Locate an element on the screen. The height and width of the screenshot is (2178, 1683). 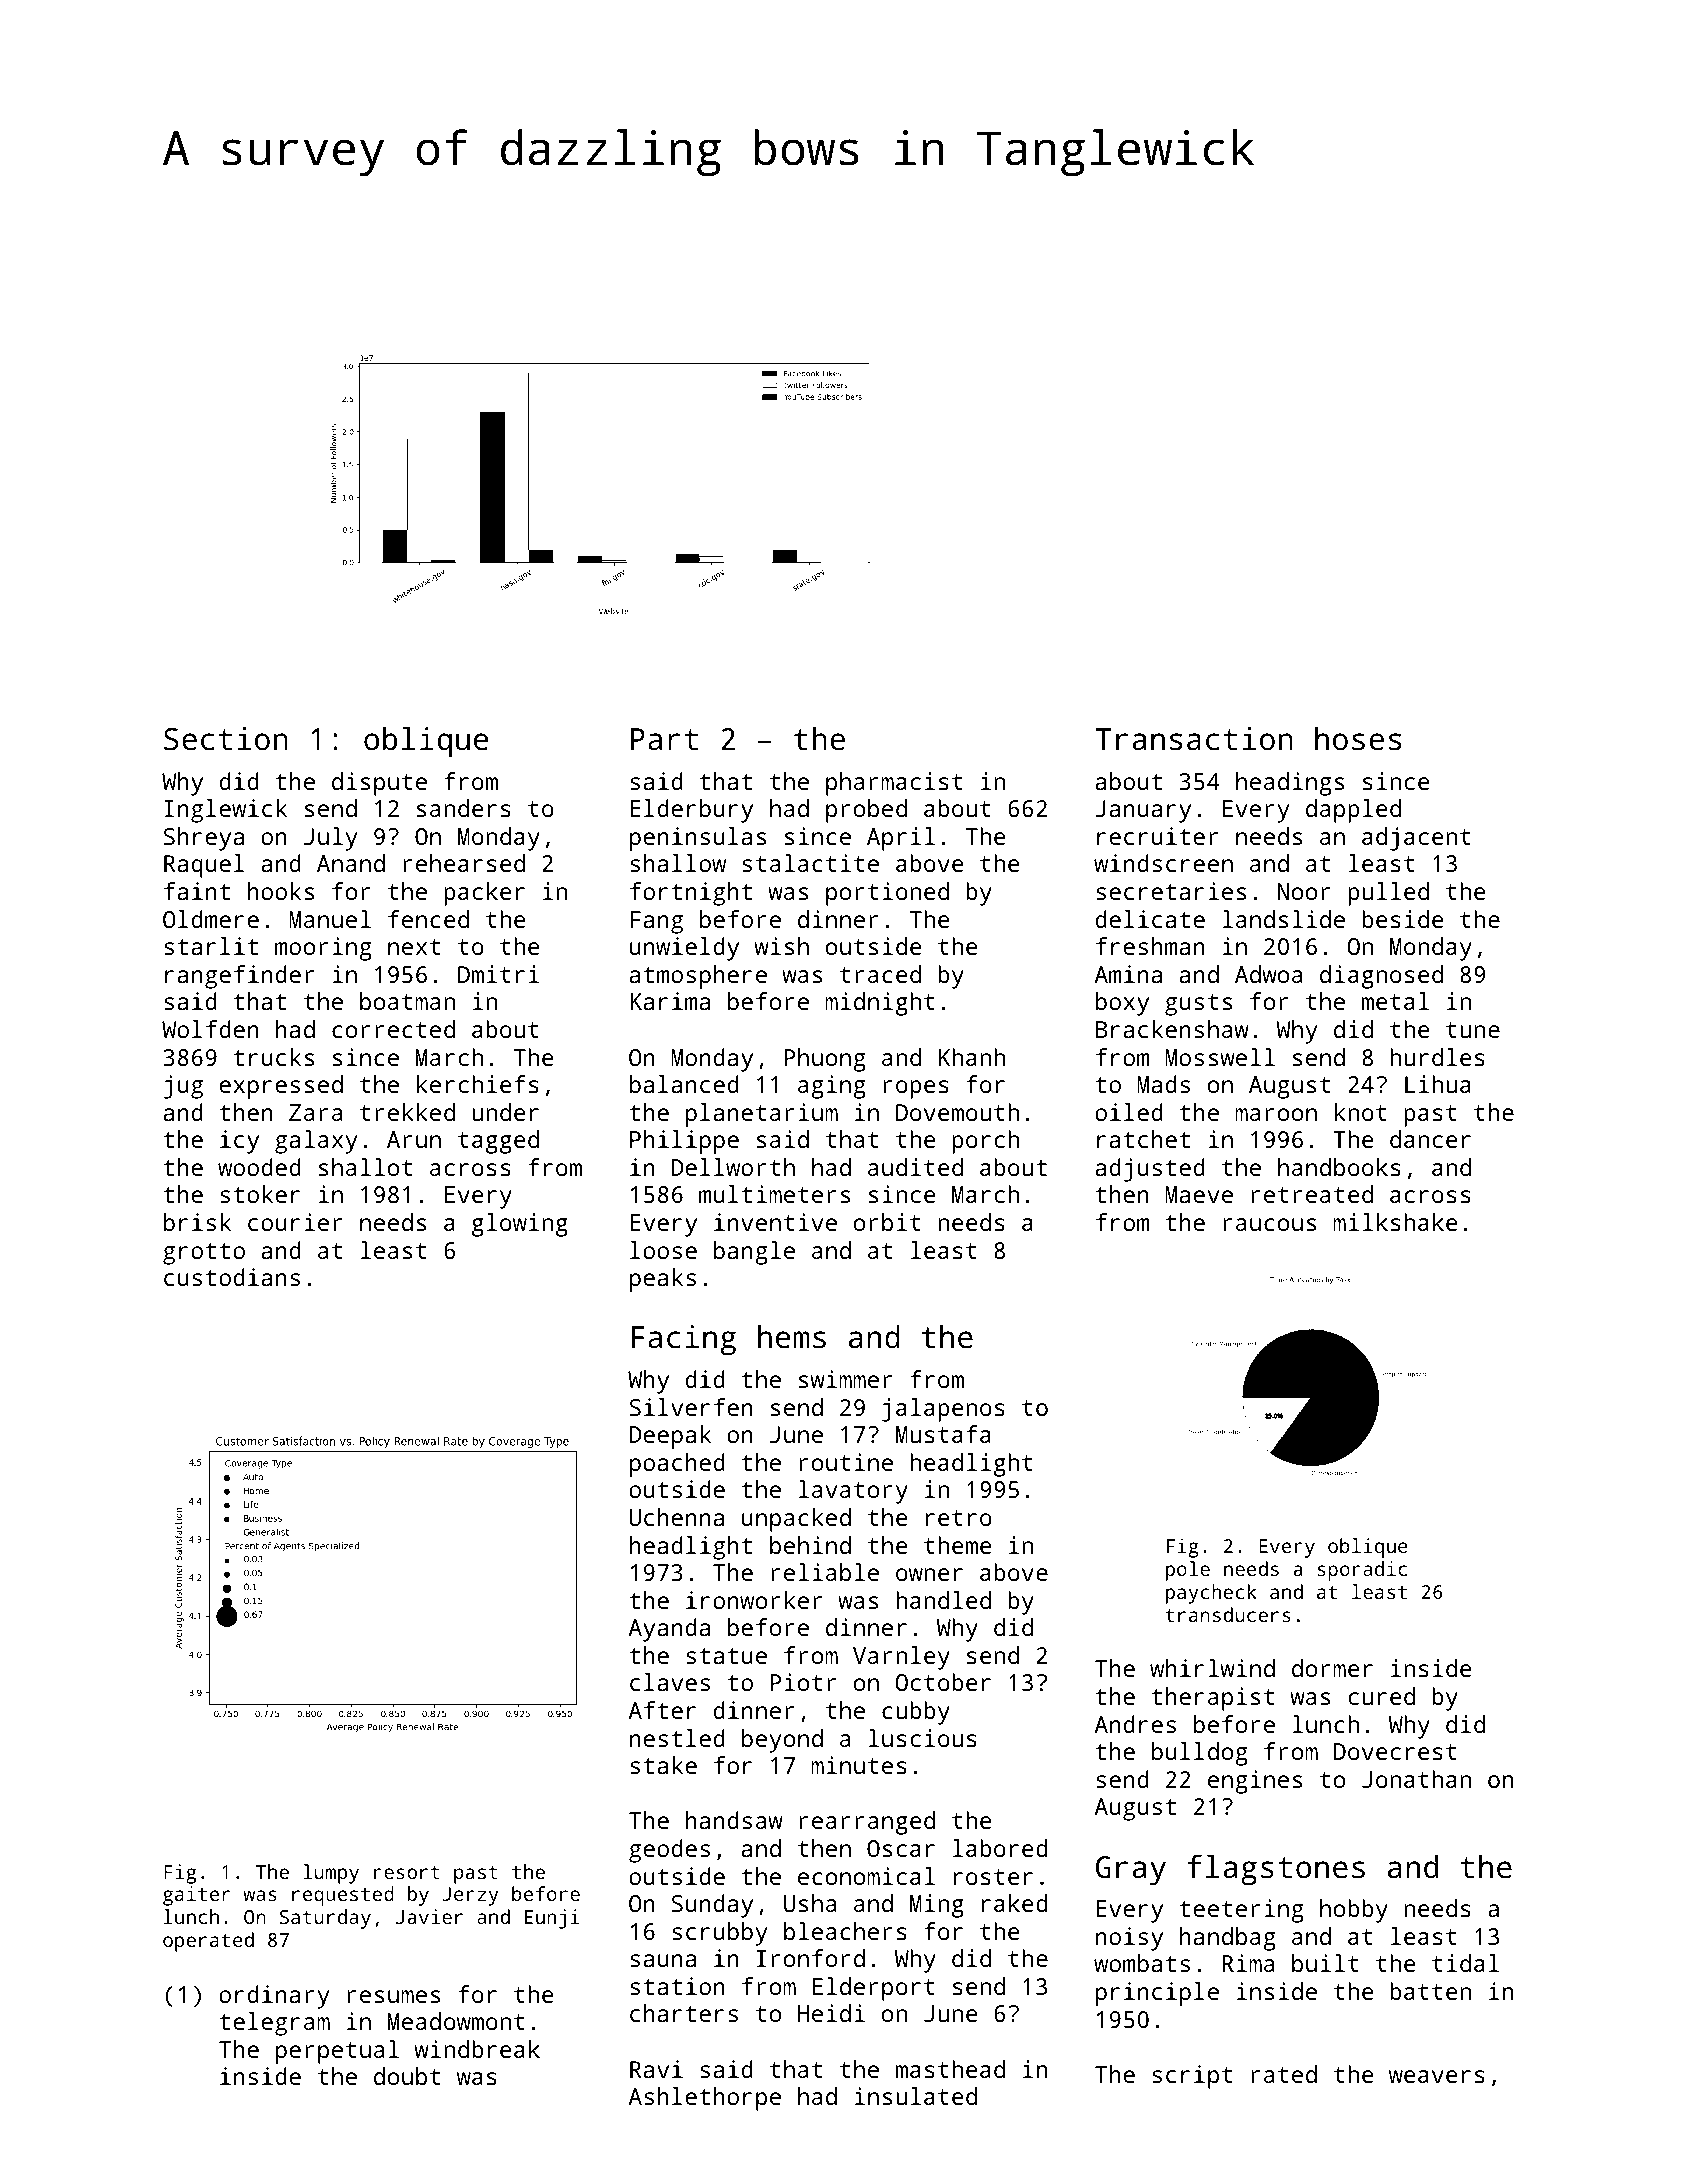
Section is located at coordinates (226, 739).
